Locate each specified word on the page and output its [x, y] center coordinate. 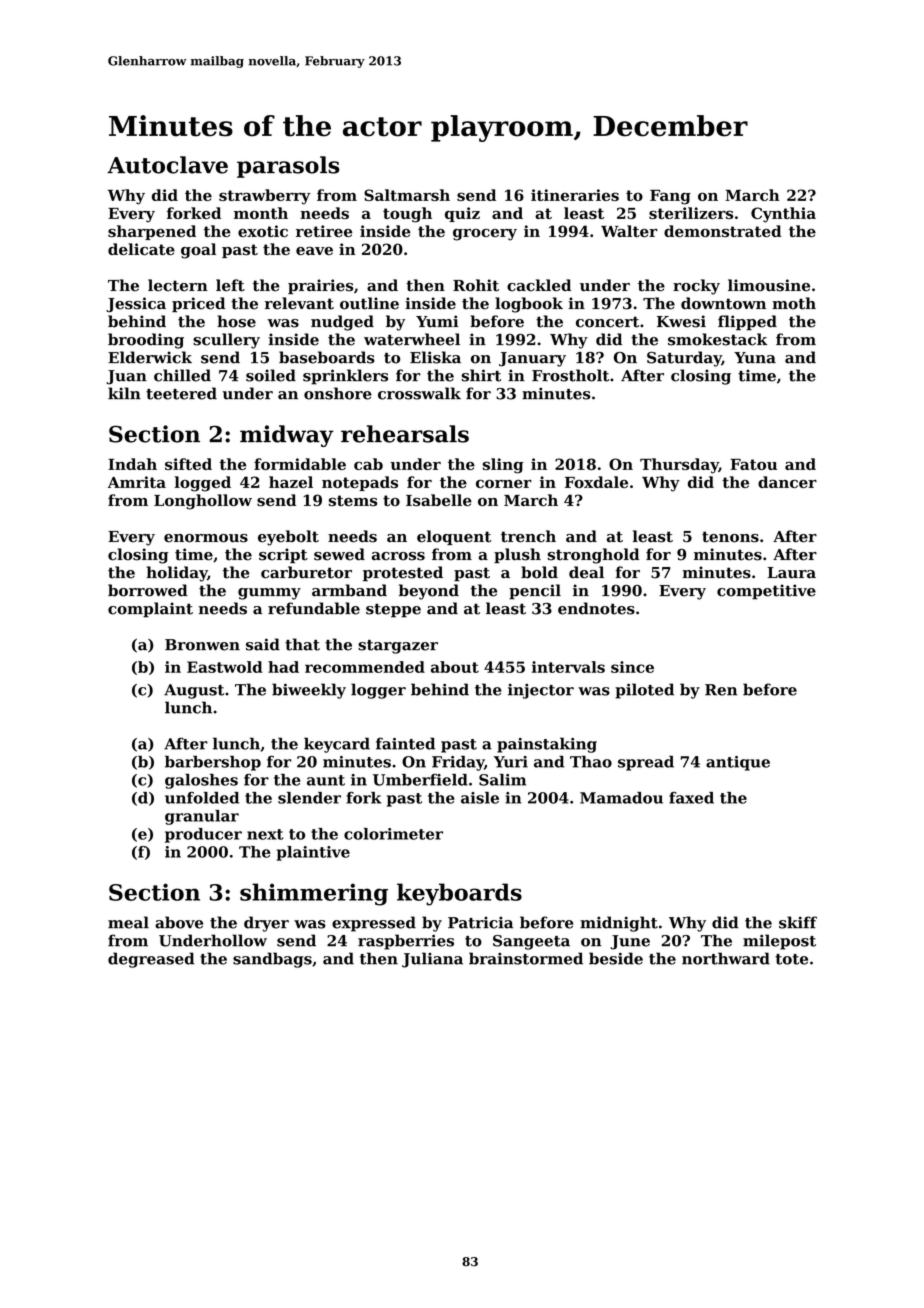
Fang [670, 197]
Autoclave [167, 165]
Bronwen [202, 645]
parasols [288, 167]
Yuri [511, 762]
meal [128, 922]
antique [738, 763]
